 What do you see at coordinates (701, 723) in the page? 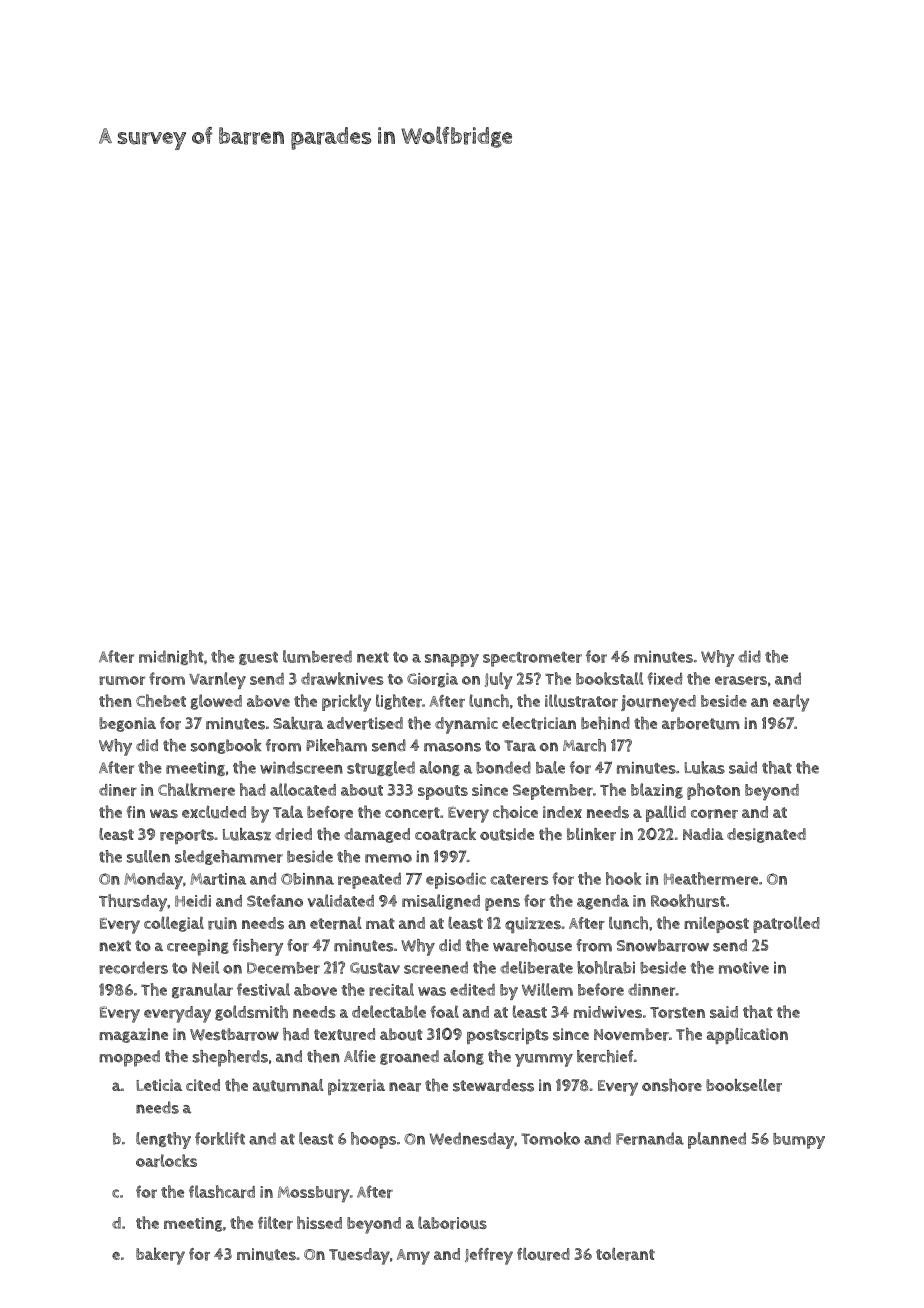
I see `arboretum` at bounding box center [701, 723].
